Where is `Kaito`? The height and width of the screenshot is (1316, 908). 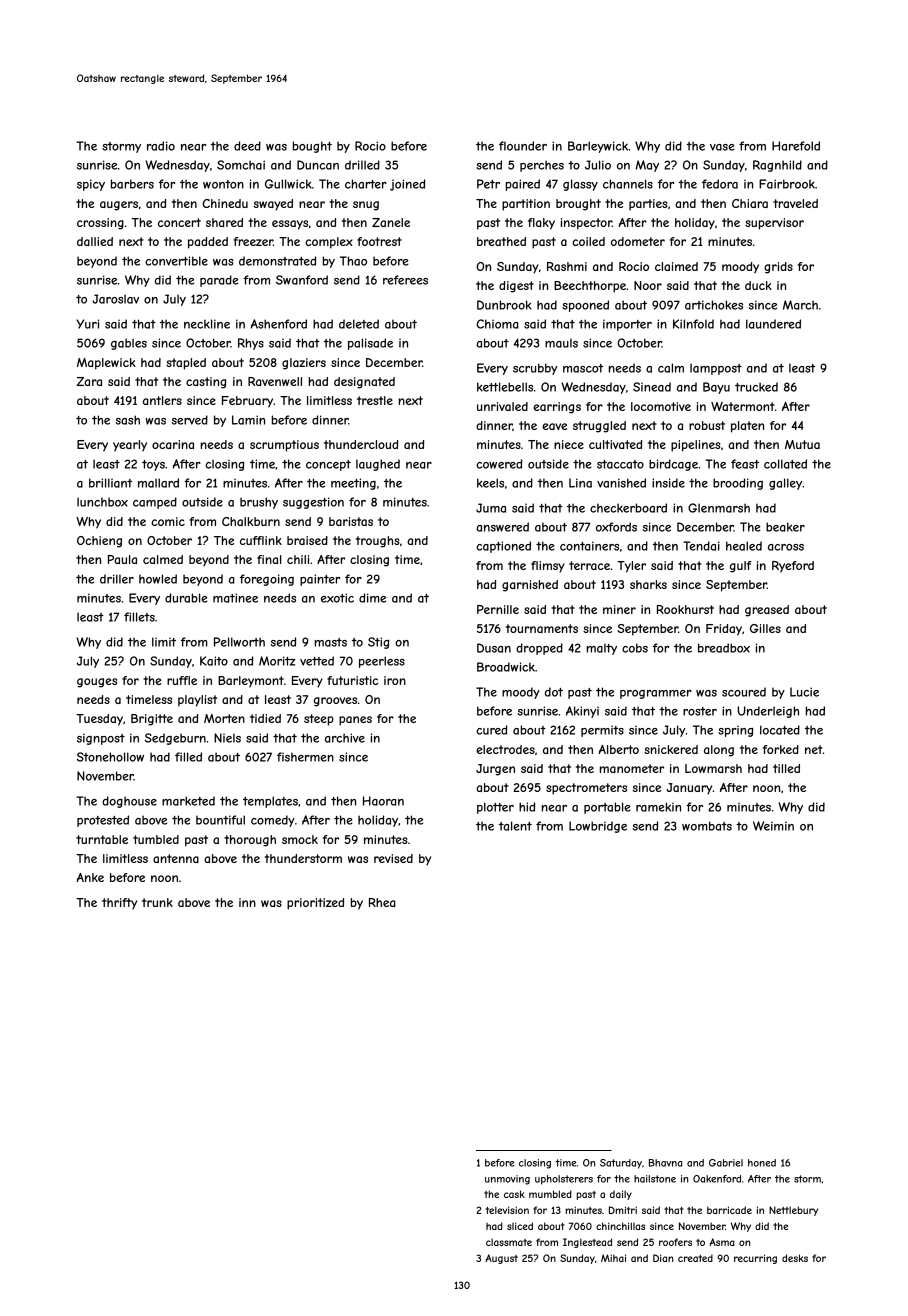
Kaito is located at coordinates (214, 661).
